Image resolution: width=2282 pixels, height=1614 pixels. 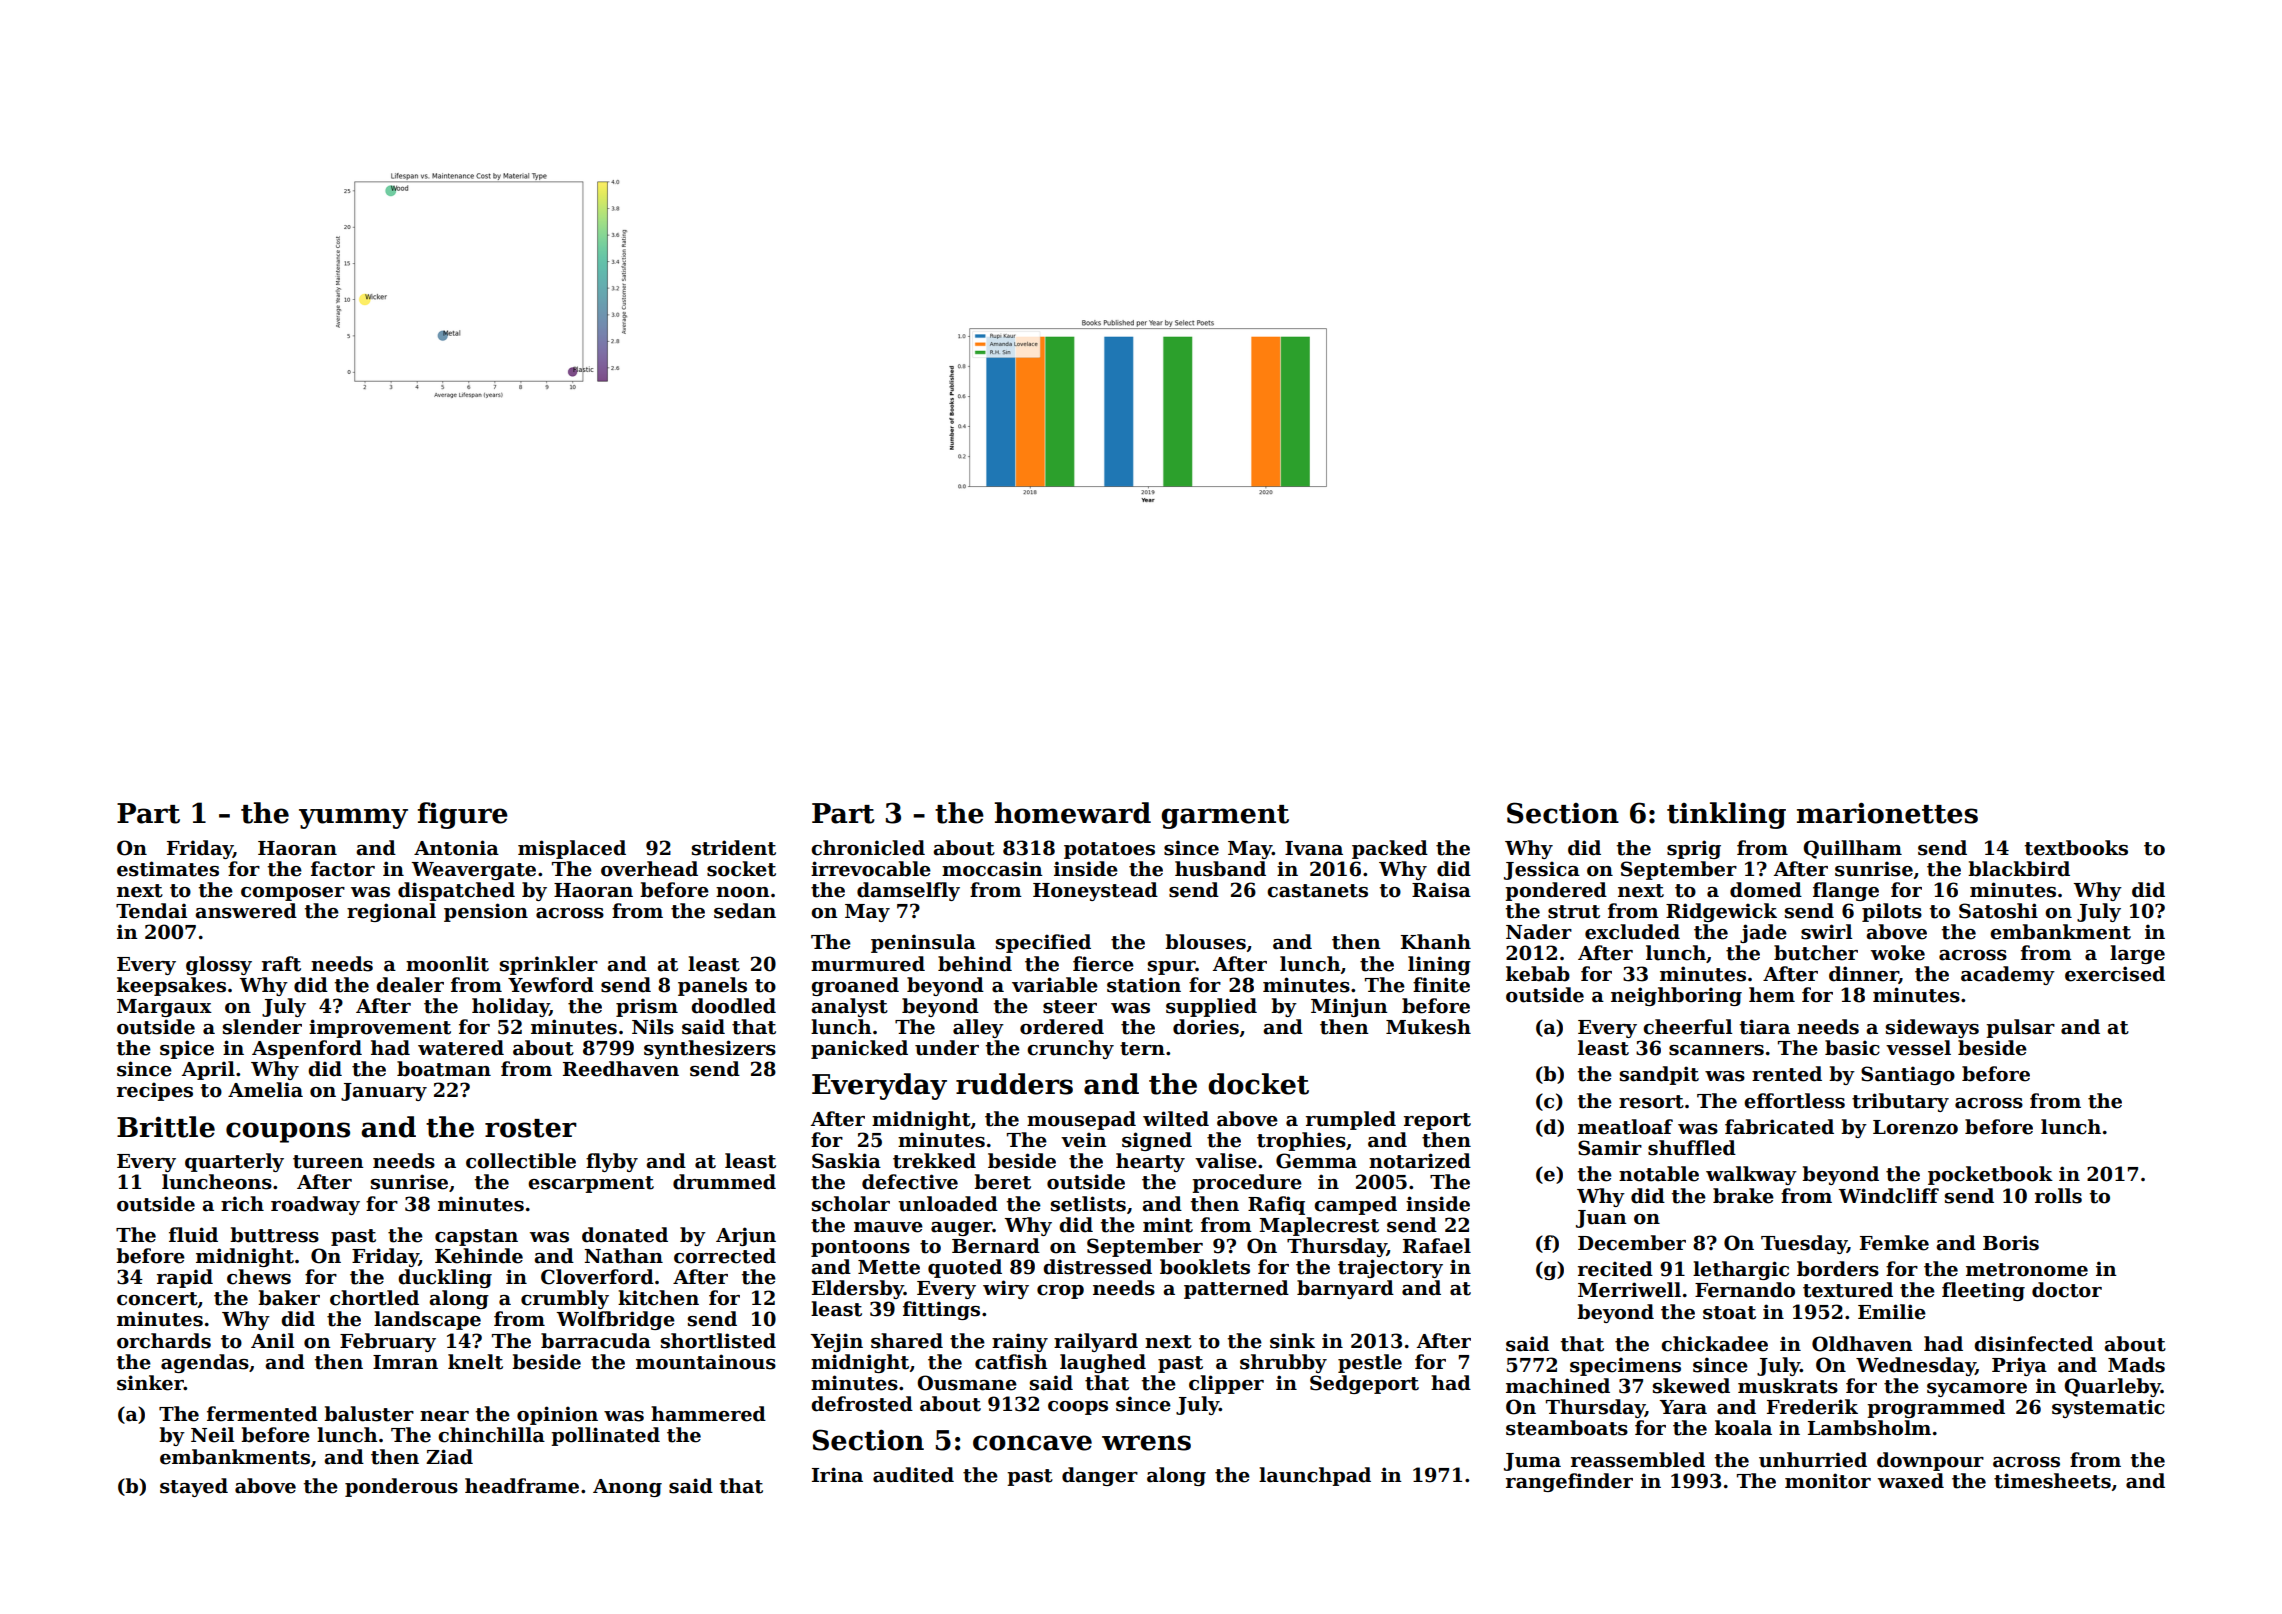 I want to click on concave, so click(x=1032, y=1443).
